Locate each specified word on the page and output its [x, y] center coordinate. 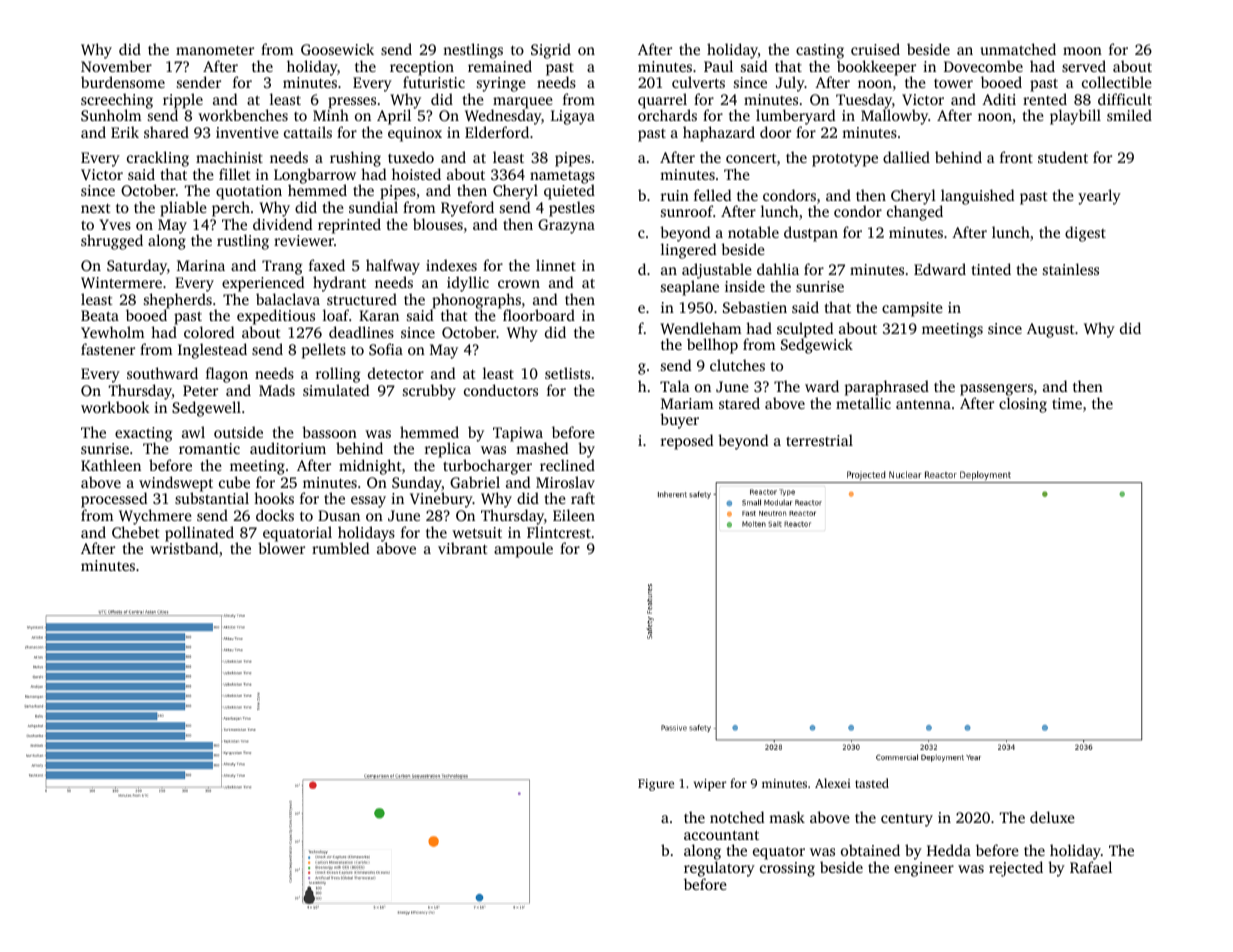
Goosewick [337, 49]
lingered [688, 251]
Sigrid [551, 51]
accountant [721, 835]
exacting [143, 435]
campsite [912, 309]
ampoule [523, 550]
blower [281, 548]
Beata [100, 315]
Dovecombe [983, 66]
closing [1023, 405]
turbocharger [487, 467]
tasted [872, 783]
